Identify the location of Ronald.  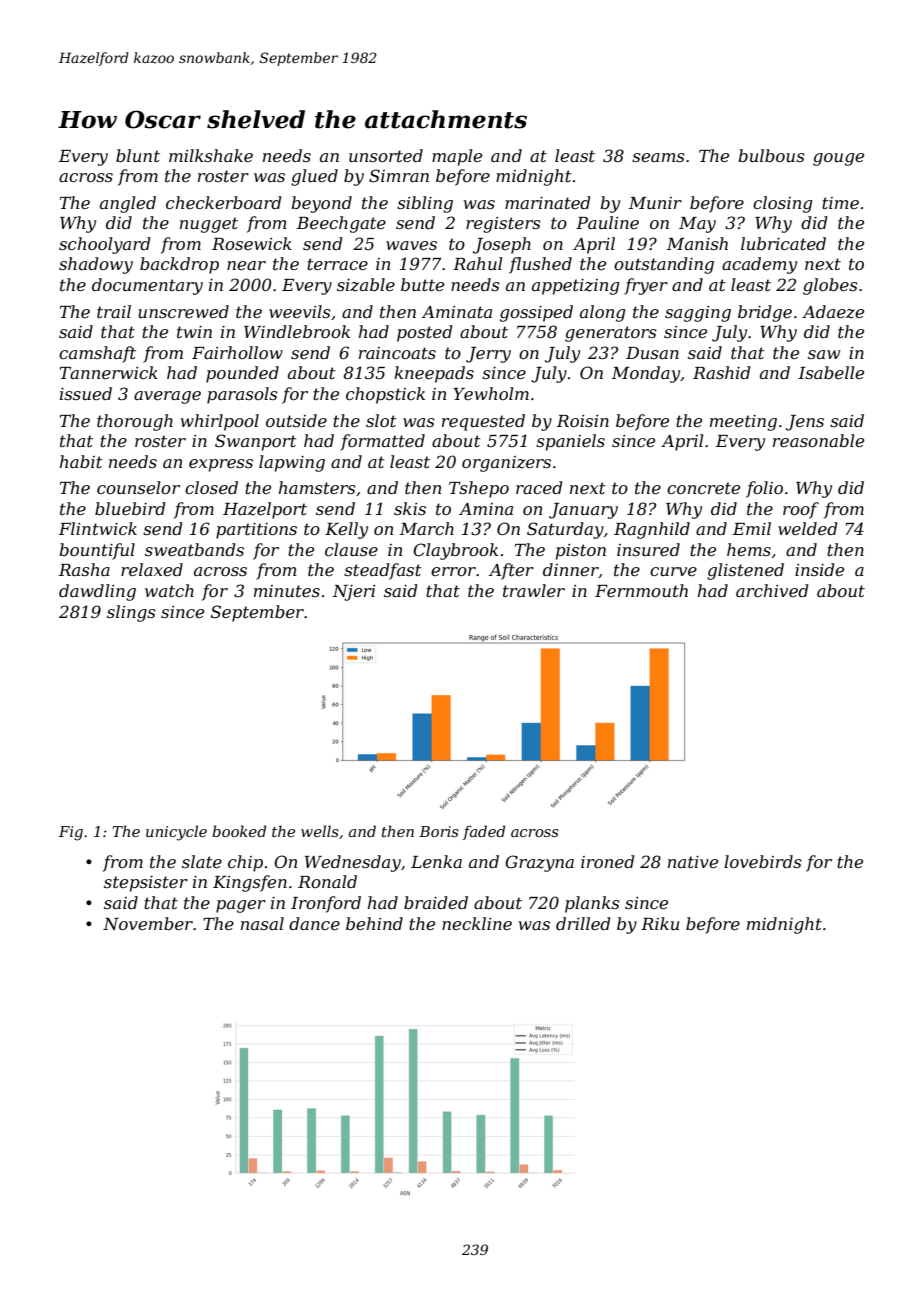
(327, 881).
